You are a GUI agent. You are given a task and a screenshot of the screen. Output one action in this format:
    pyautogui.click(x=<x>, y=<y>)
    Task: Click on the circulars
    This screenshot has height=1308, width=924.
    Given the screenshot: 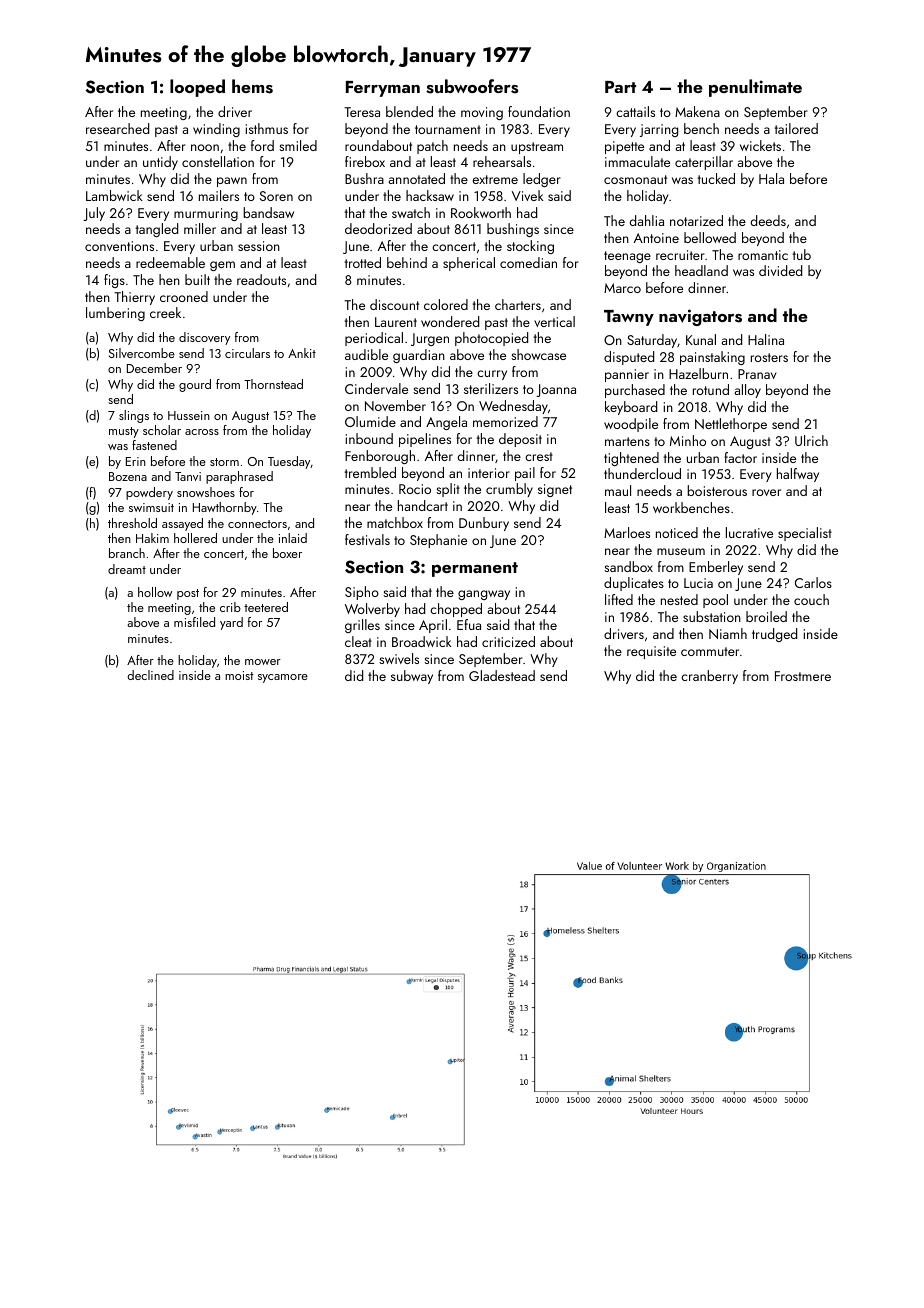 What is the action you would take?
    pyautogui.click(x=247, y=353)
